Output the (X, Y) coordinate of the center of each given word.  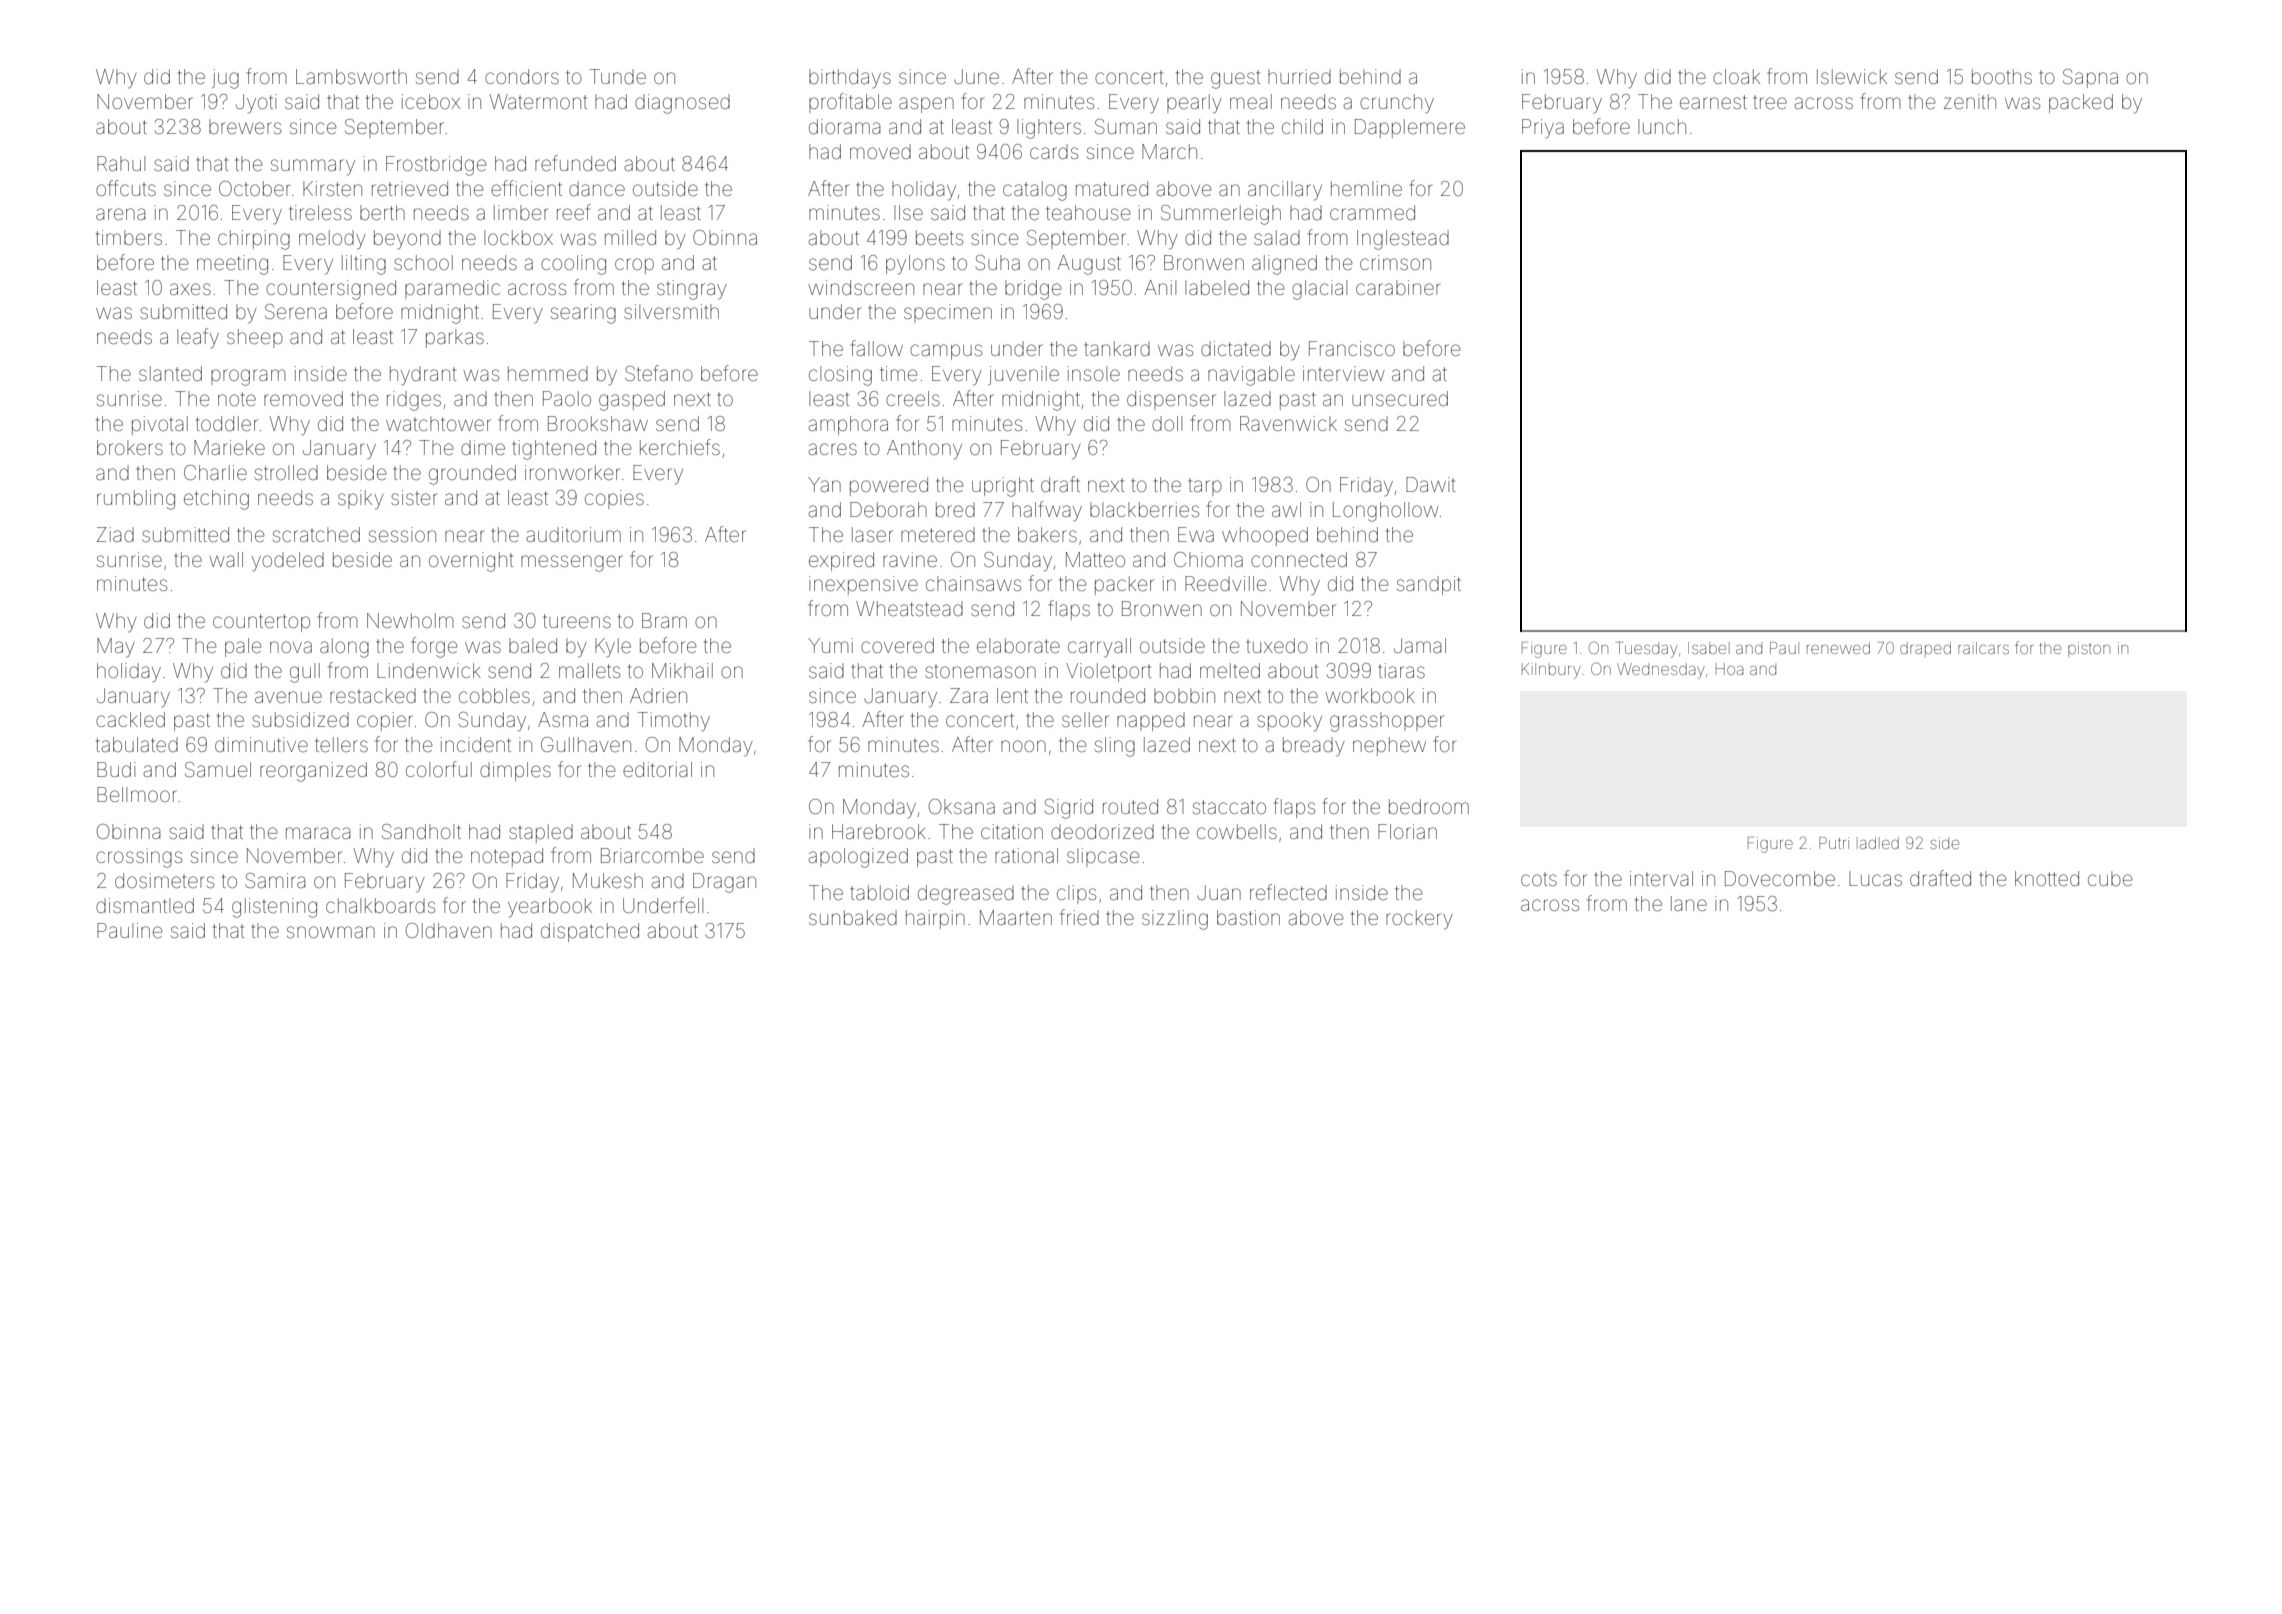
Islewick (1852, 76)
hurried (1299, 76)
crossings (139, 858)
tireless (320, 212)
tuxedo (1277, 645)
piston (2089, 649)
